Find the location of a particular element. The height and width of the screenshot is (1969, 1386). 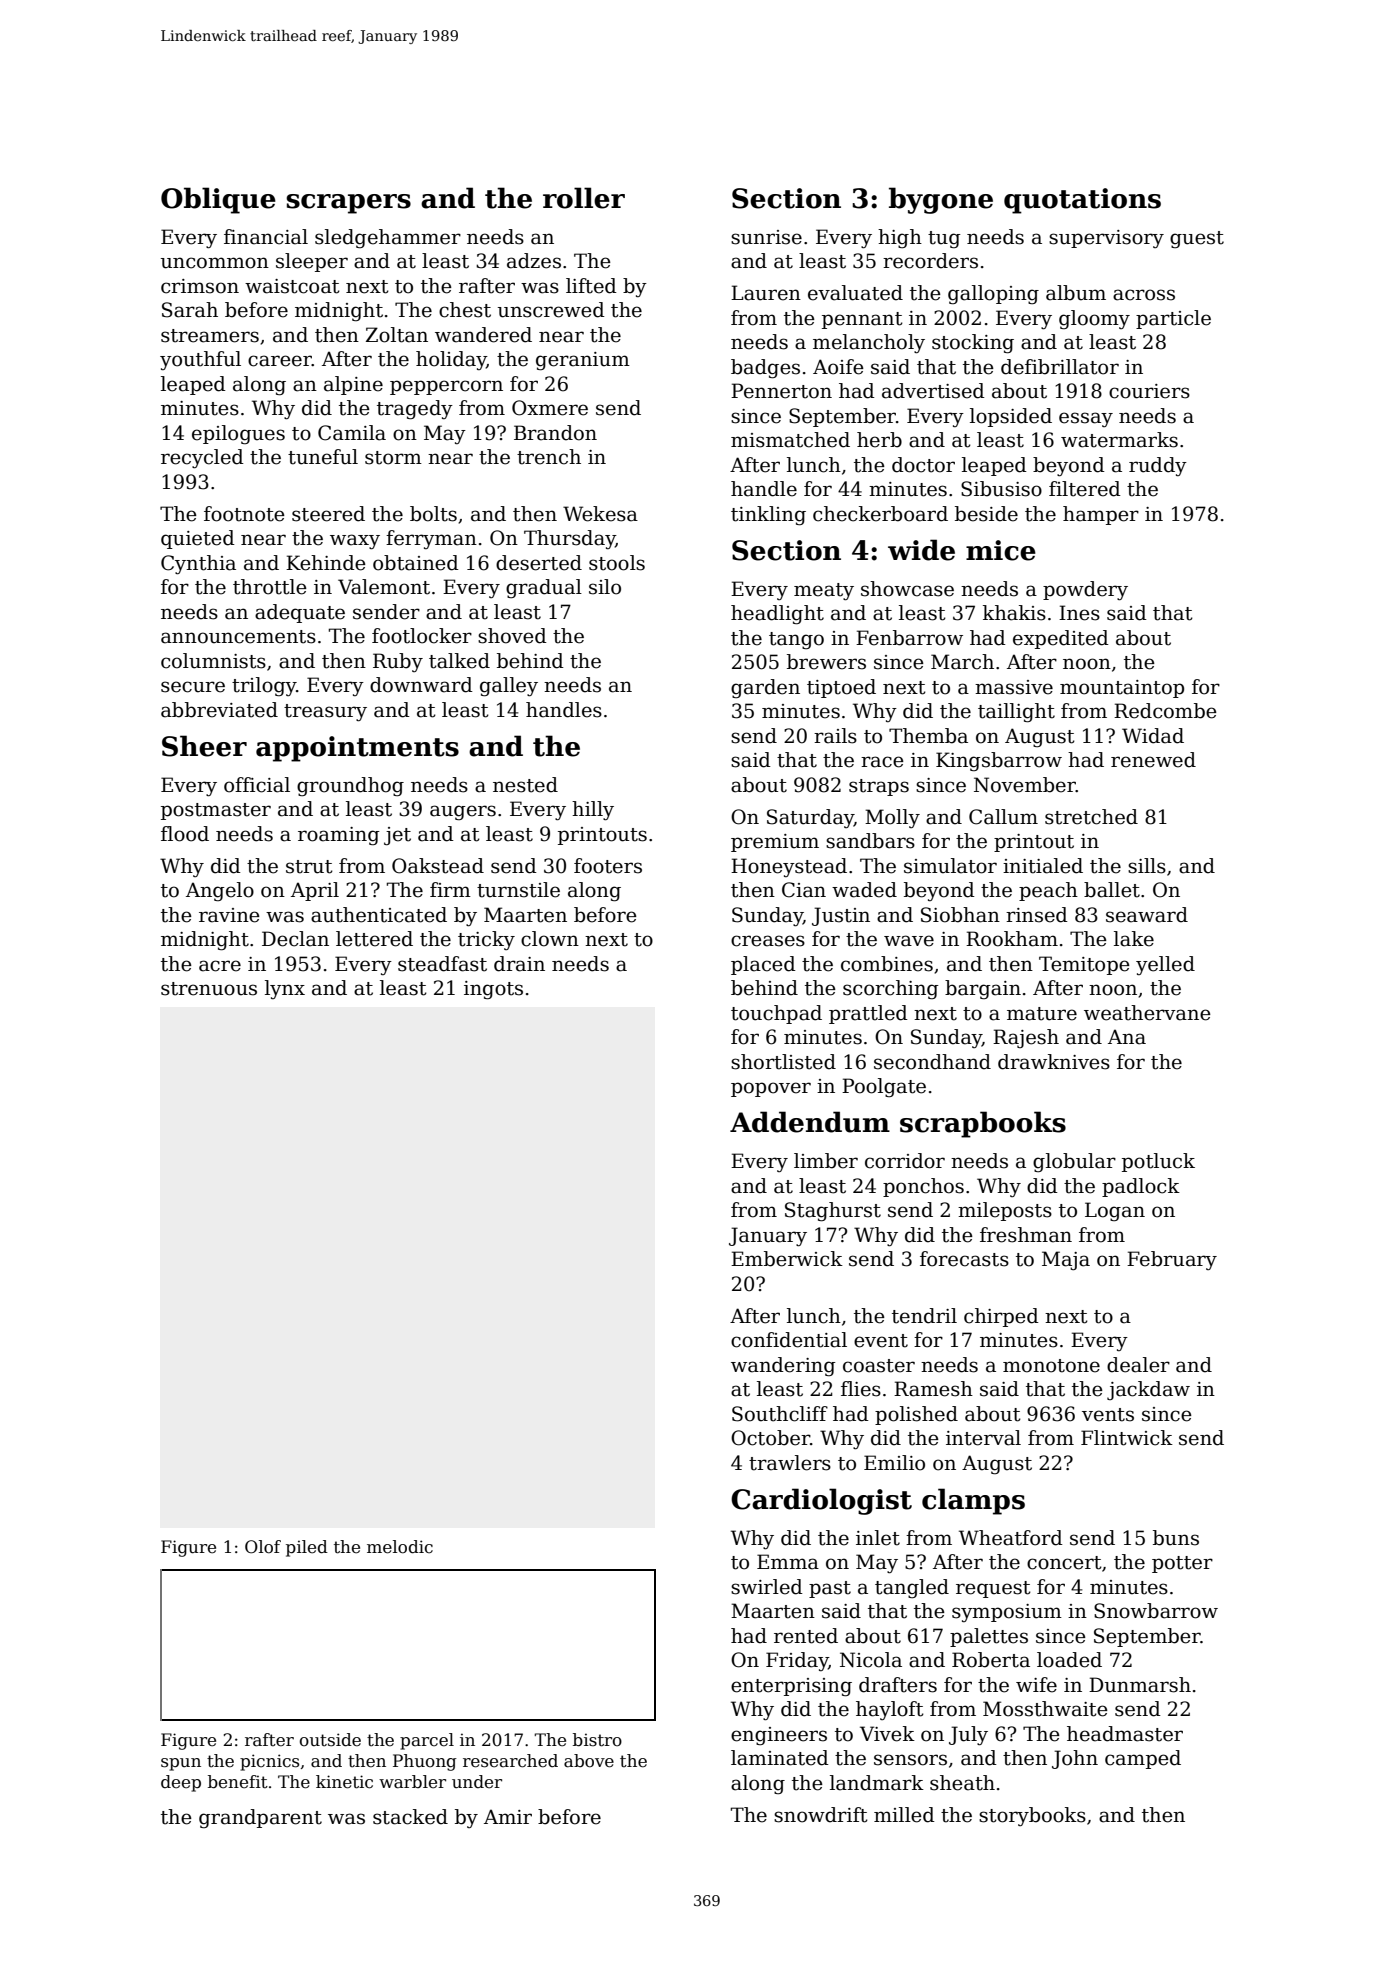

Widad is located at coordinates (1153, 736).
